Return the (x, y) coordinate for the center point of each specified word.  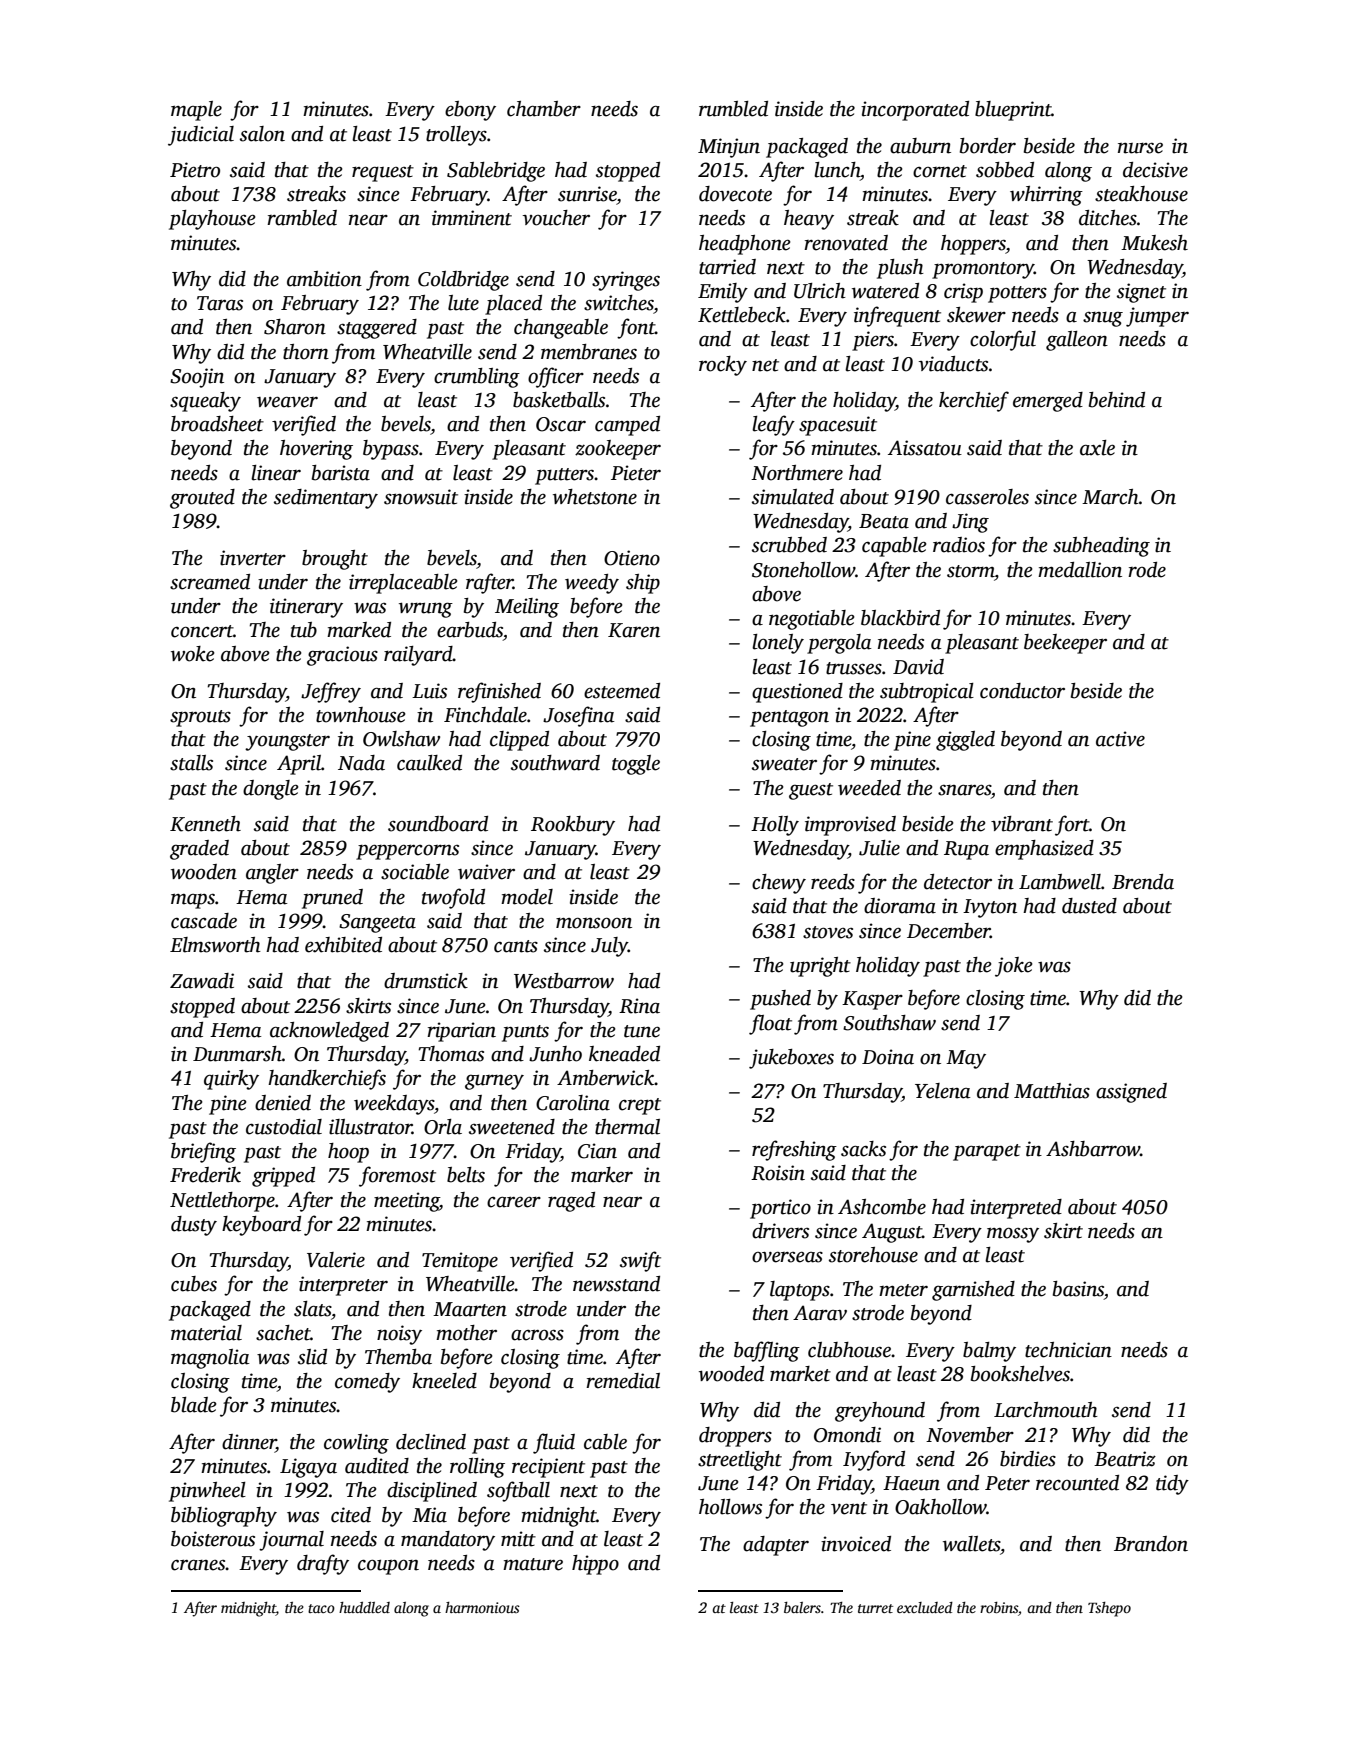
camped (627, 426)
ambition (324, 279)
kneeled (444, 1381)
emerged (1048, 402)
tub (304, 630)
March (1110, 497)
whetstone (595, 497)
